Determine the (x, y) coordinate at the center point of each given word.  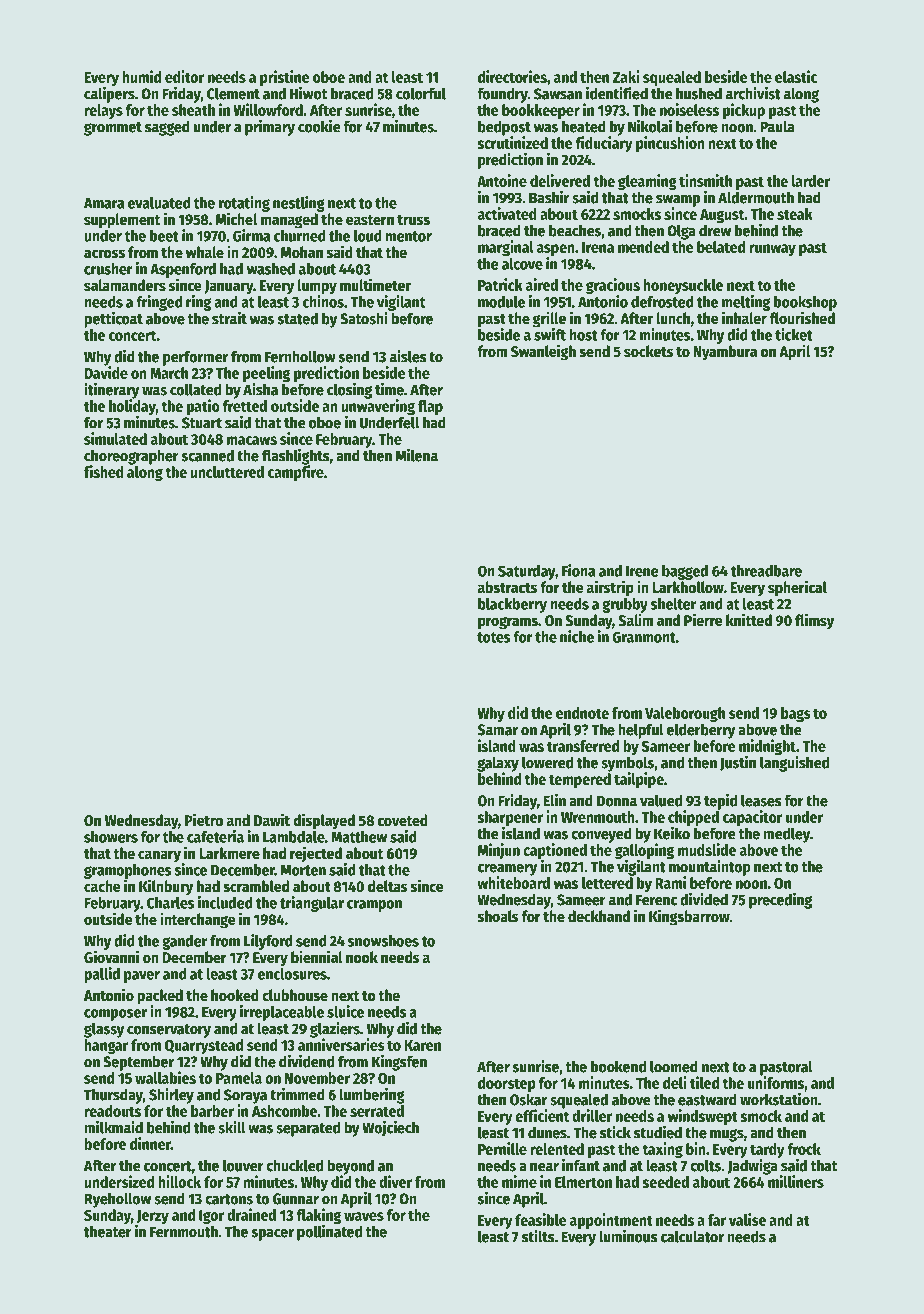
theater (108, 1231)
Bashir (549, 197)
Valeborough (685, 714)
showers (111, 837)
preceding (780, 901)
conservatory (169, 1031)
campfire (296, 473)
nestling (299, 204)
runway (772, 250)
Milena (417, 455)
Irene (642, 571)
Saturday (527, 572)
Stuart (202, 423)
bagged (685, 572)
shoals (498, 916)
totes (494, 637)
